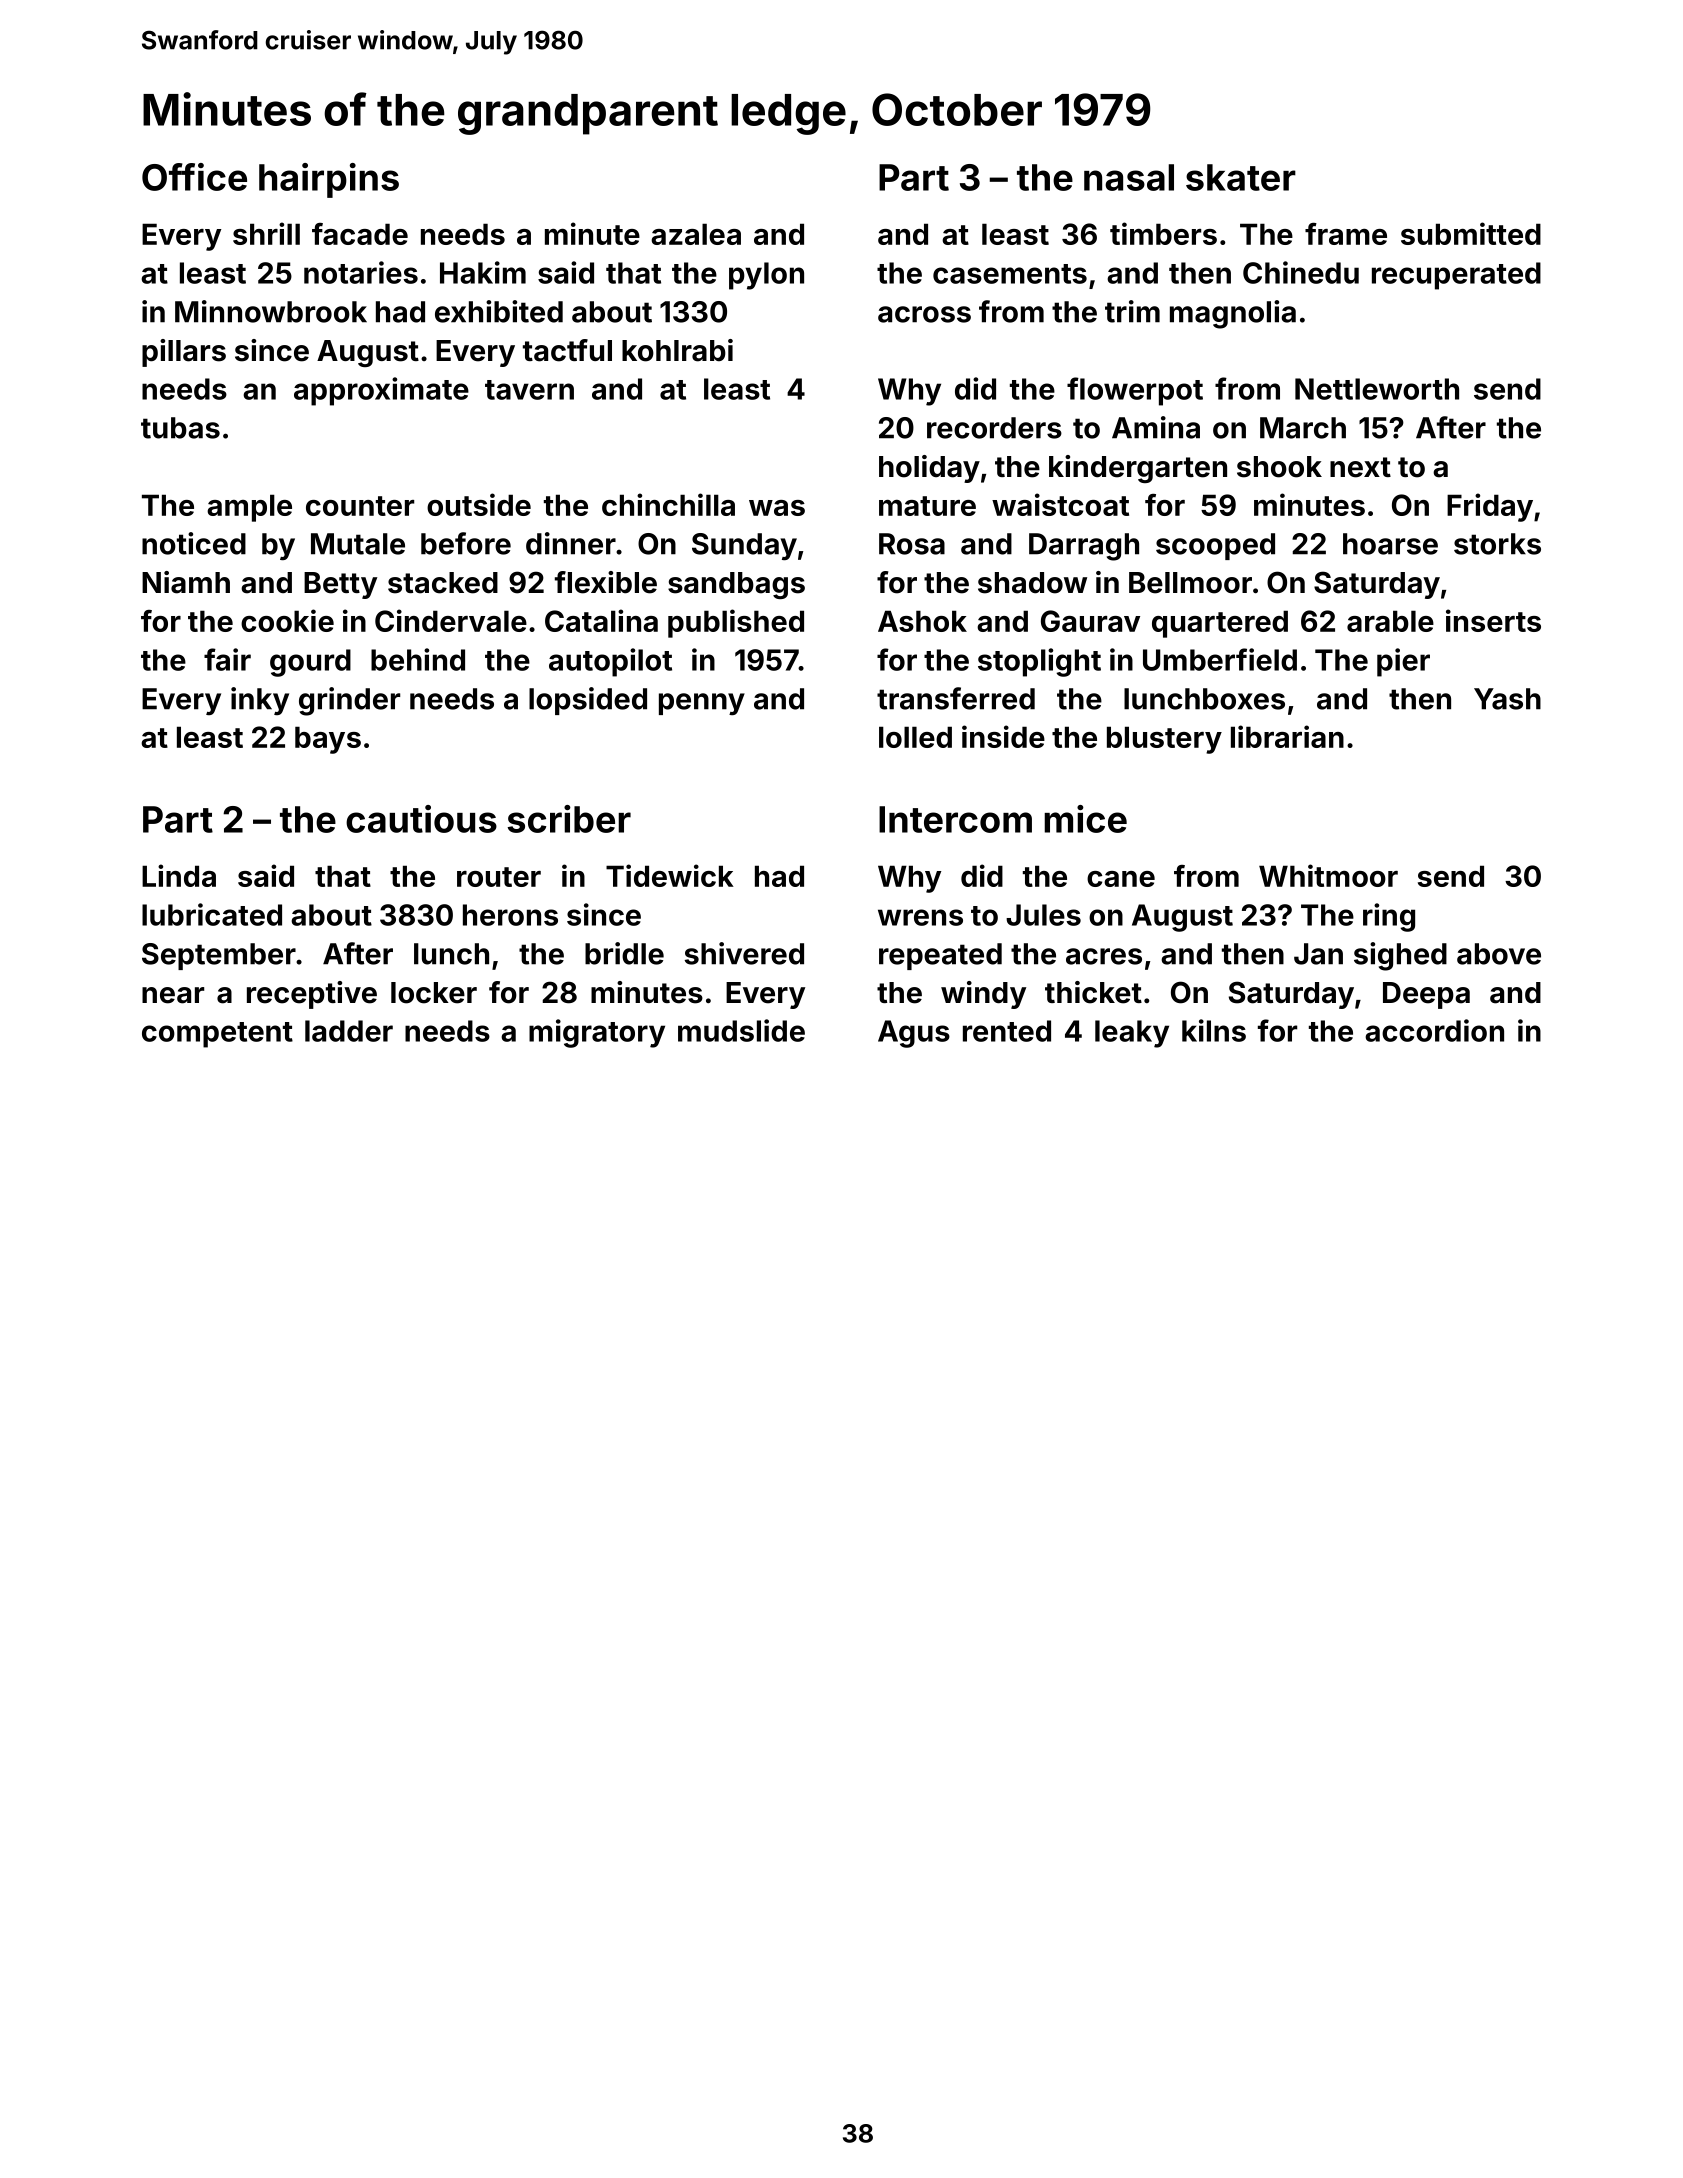 This screenshot has width=1683, height=2178. What do you see at coordinates (915, 737) in the screenshot?
I see `lolled` at bounding box center [915, 737].
